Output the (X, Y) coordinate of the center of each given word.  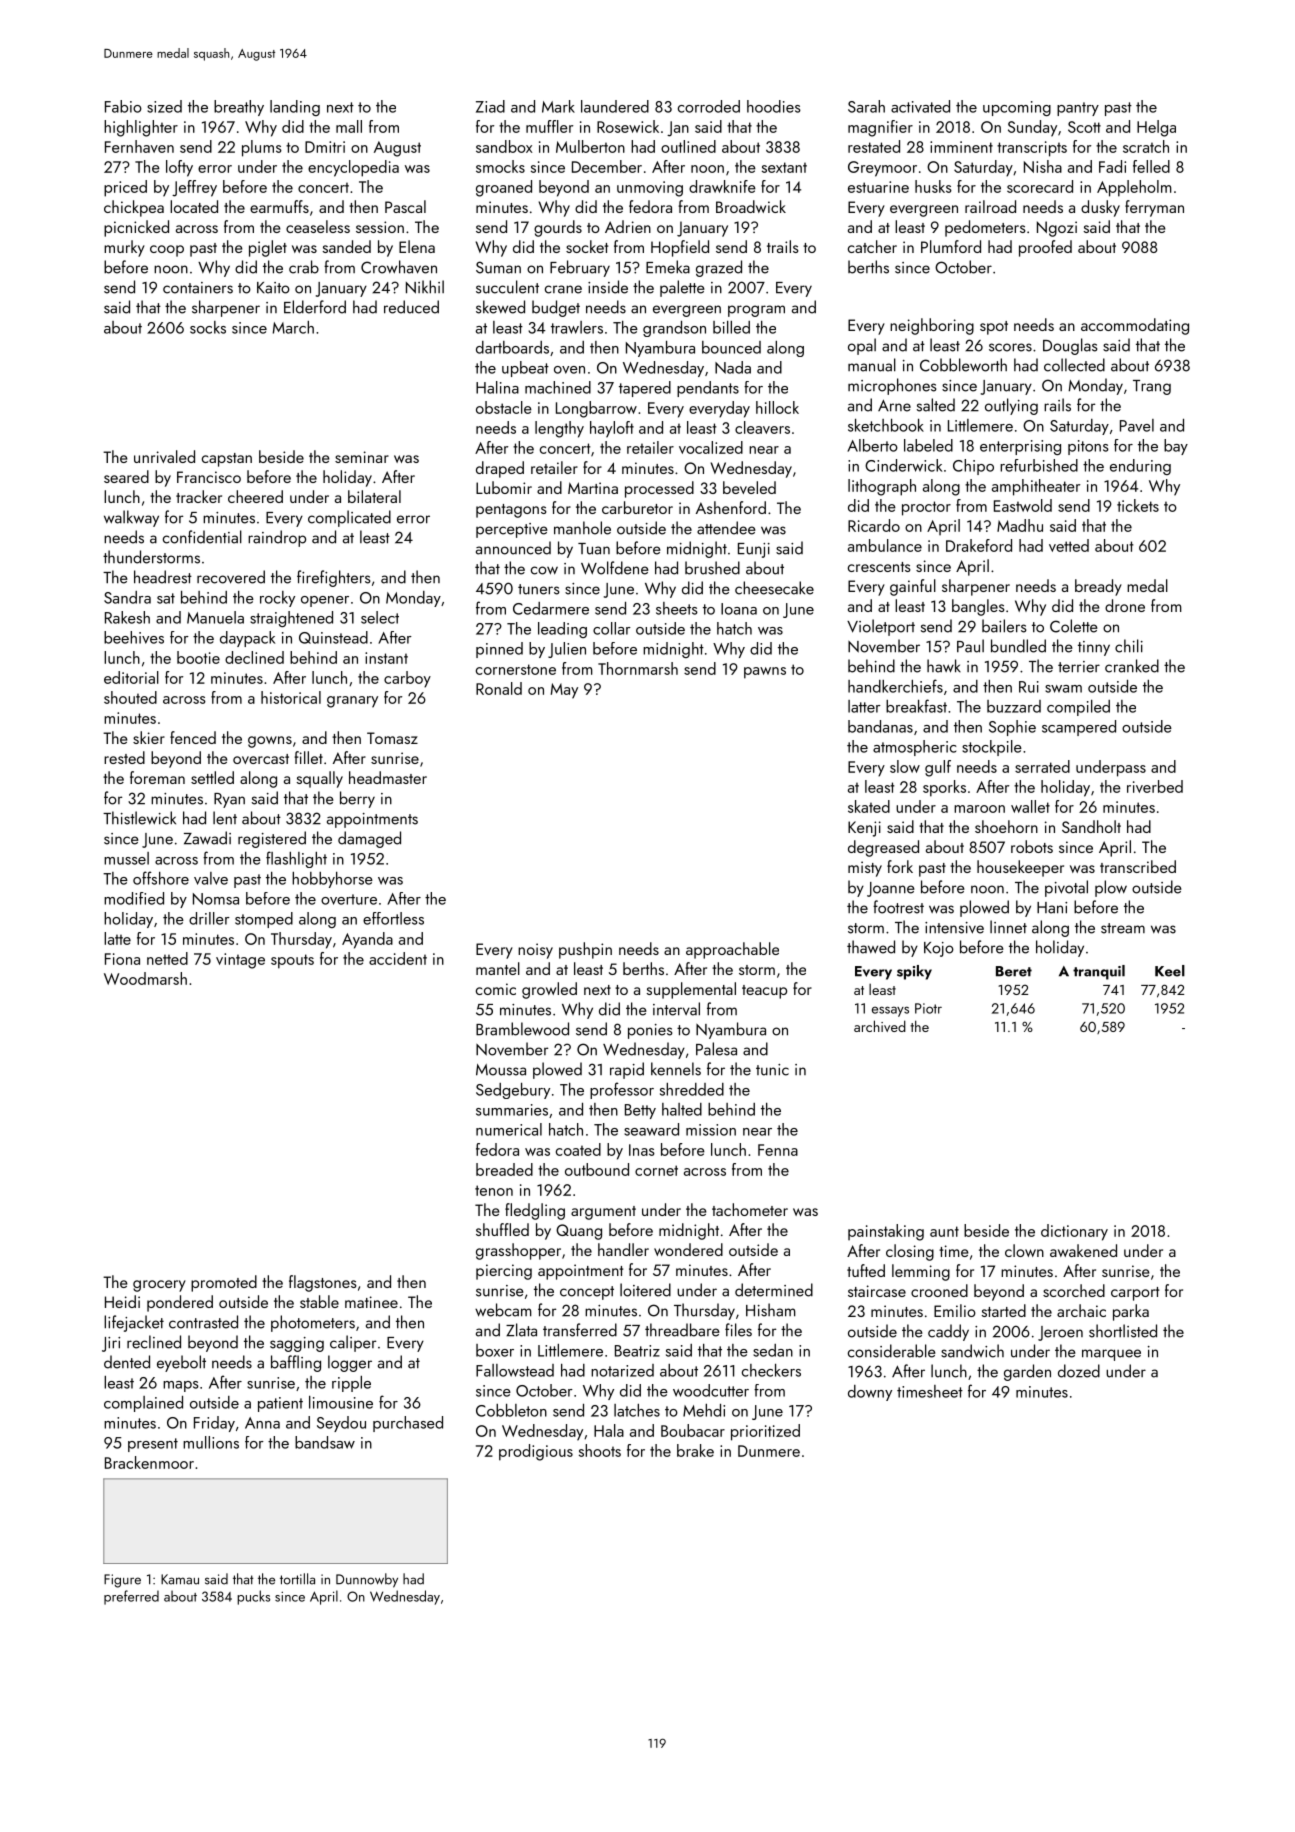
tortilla (297, 1579)
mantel (498, 968)
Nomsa (216, 899)
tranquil (1099, 972)
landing (295, 108)
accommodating (1135, 326)
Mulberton (590, 146)
